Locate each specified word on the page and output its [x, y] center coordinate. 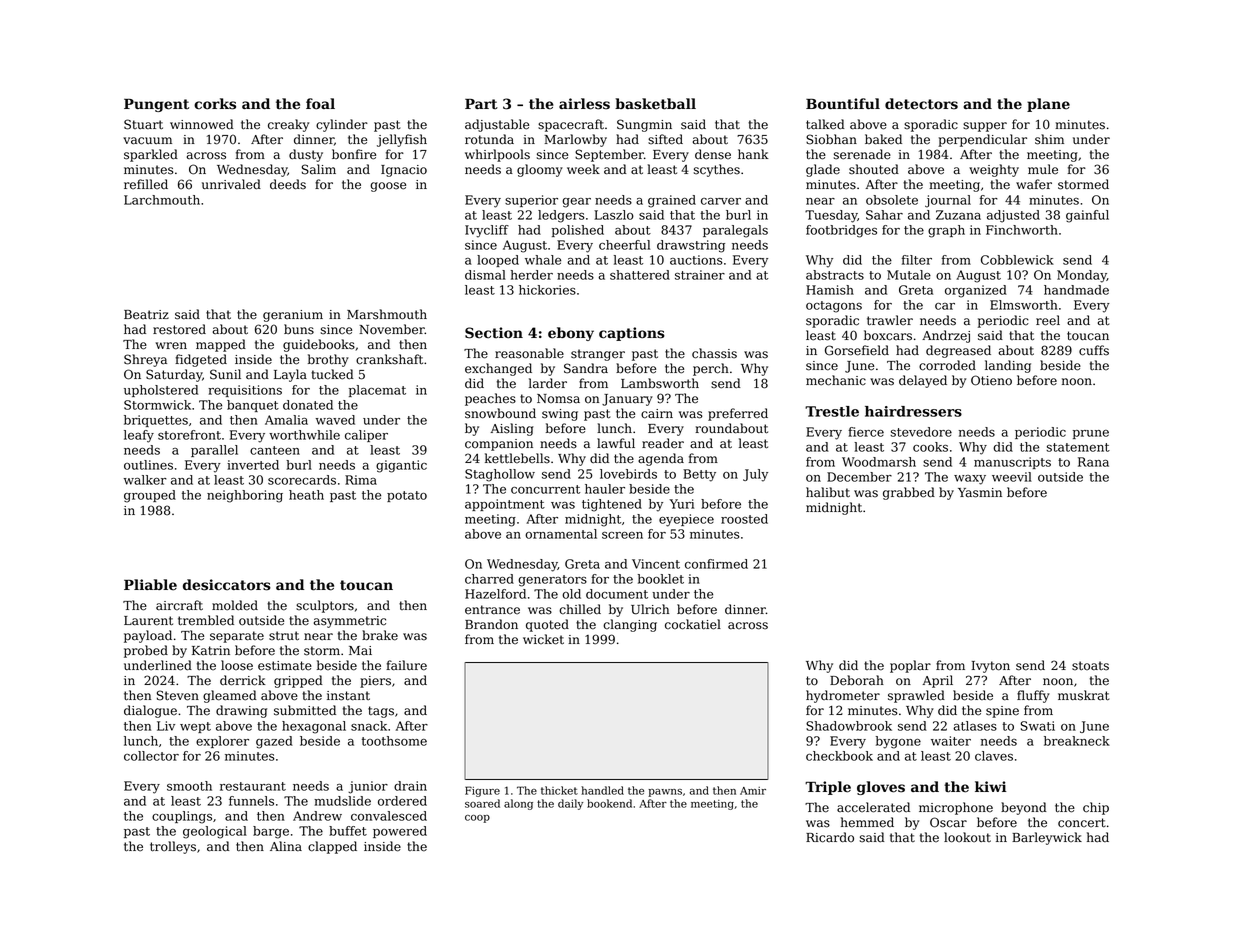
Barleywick [1047, 838]
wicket [543, 639]
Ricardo [830, 837]
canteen [275, 450]
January [627, 400]
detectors [921, 104]
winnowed [201, 124]
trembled [206, 620]
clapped [332, 847]
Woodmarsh [879, 462]
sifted [665, 139]
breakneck [1077, 741]
